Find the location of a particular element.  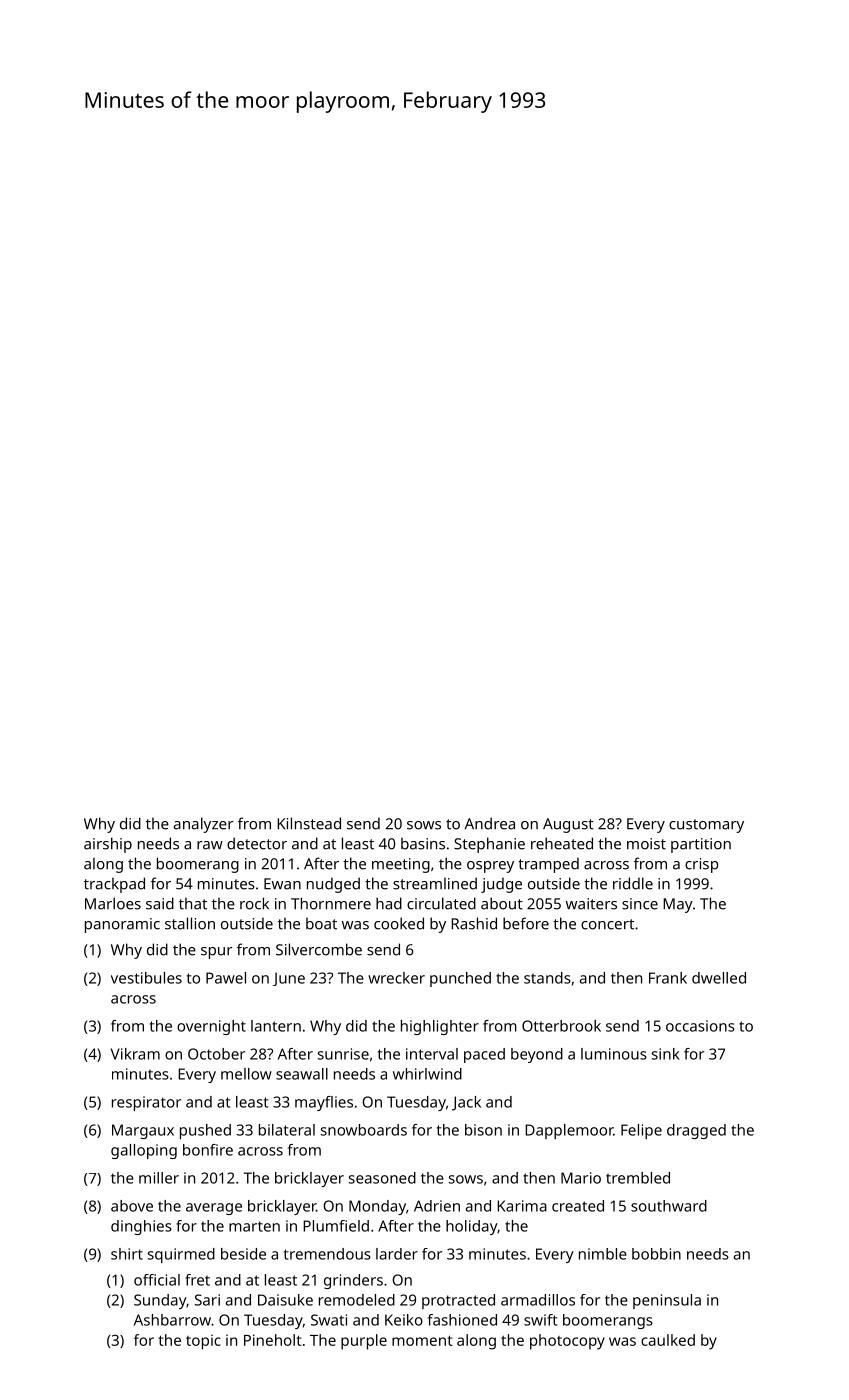

protracted is located at coordinates (458, 1301).
